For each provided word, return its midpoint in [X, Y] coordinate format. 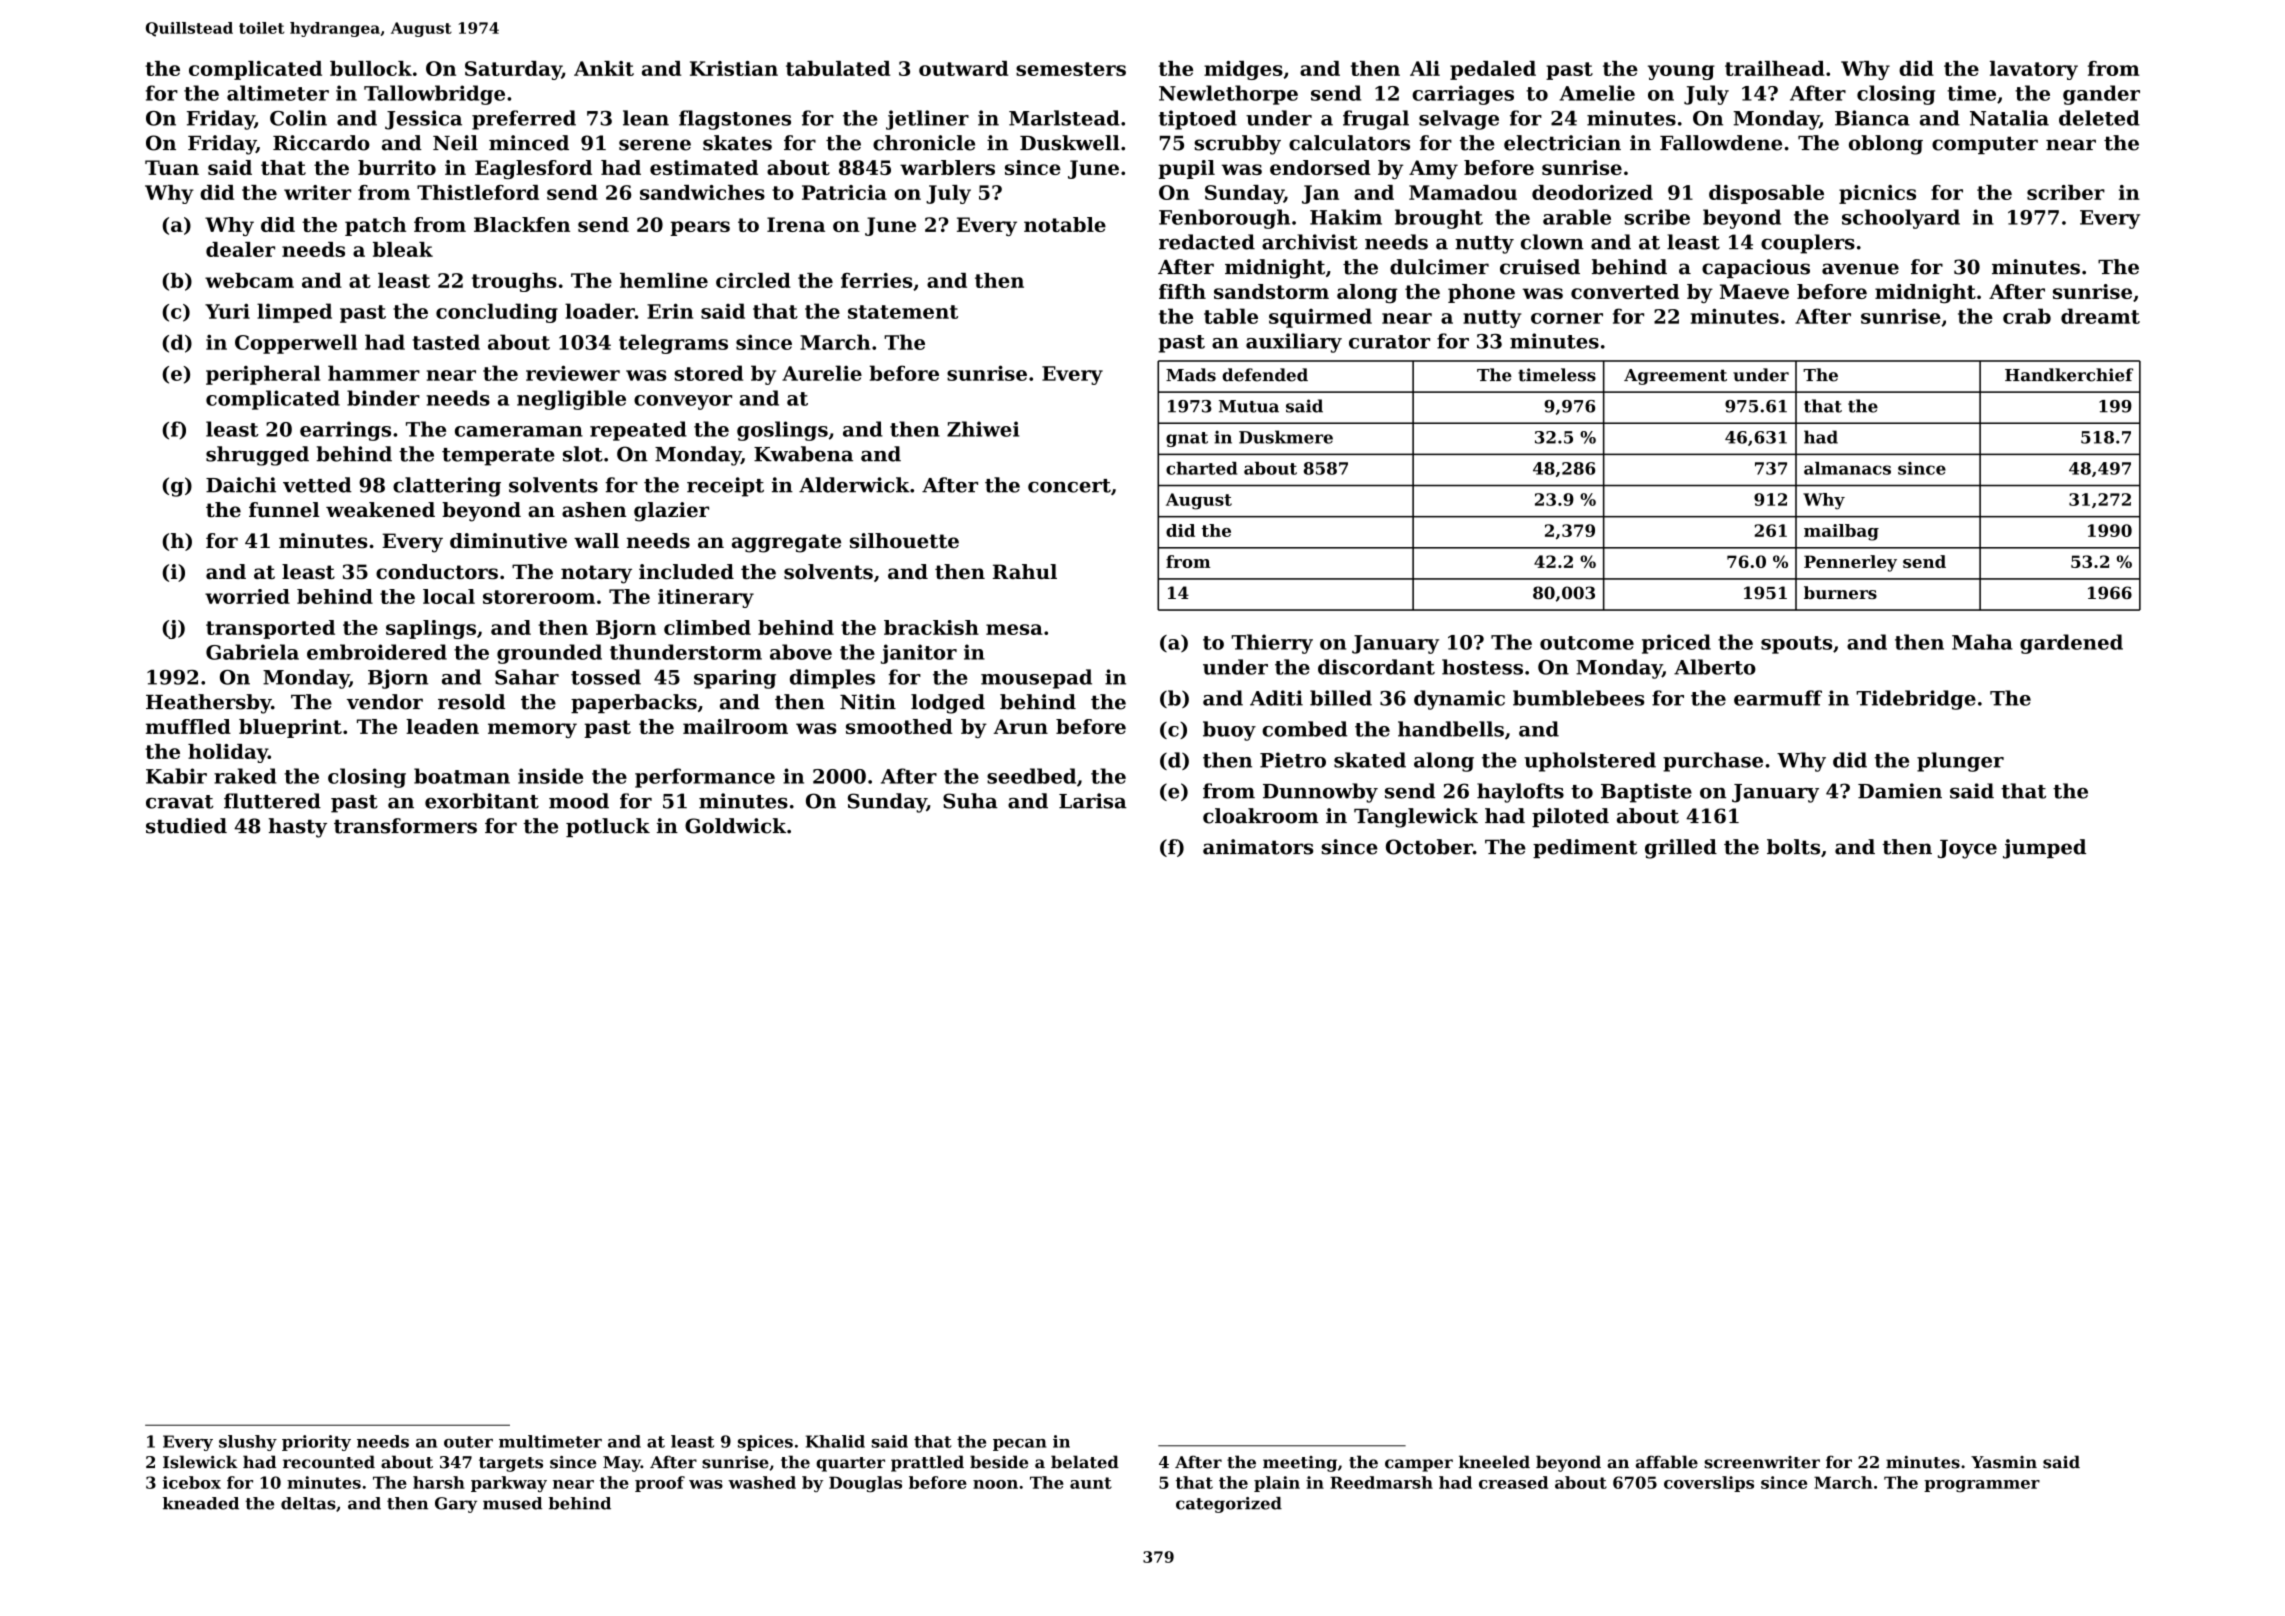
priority [316, 1443]
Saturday [513, 70]
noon [995, 1484]
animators [1258, 847]
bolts [1793, 847]
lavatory [2034, 70]
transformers [405, 826]
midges [1243, 70]
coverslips [1709, 1484]
